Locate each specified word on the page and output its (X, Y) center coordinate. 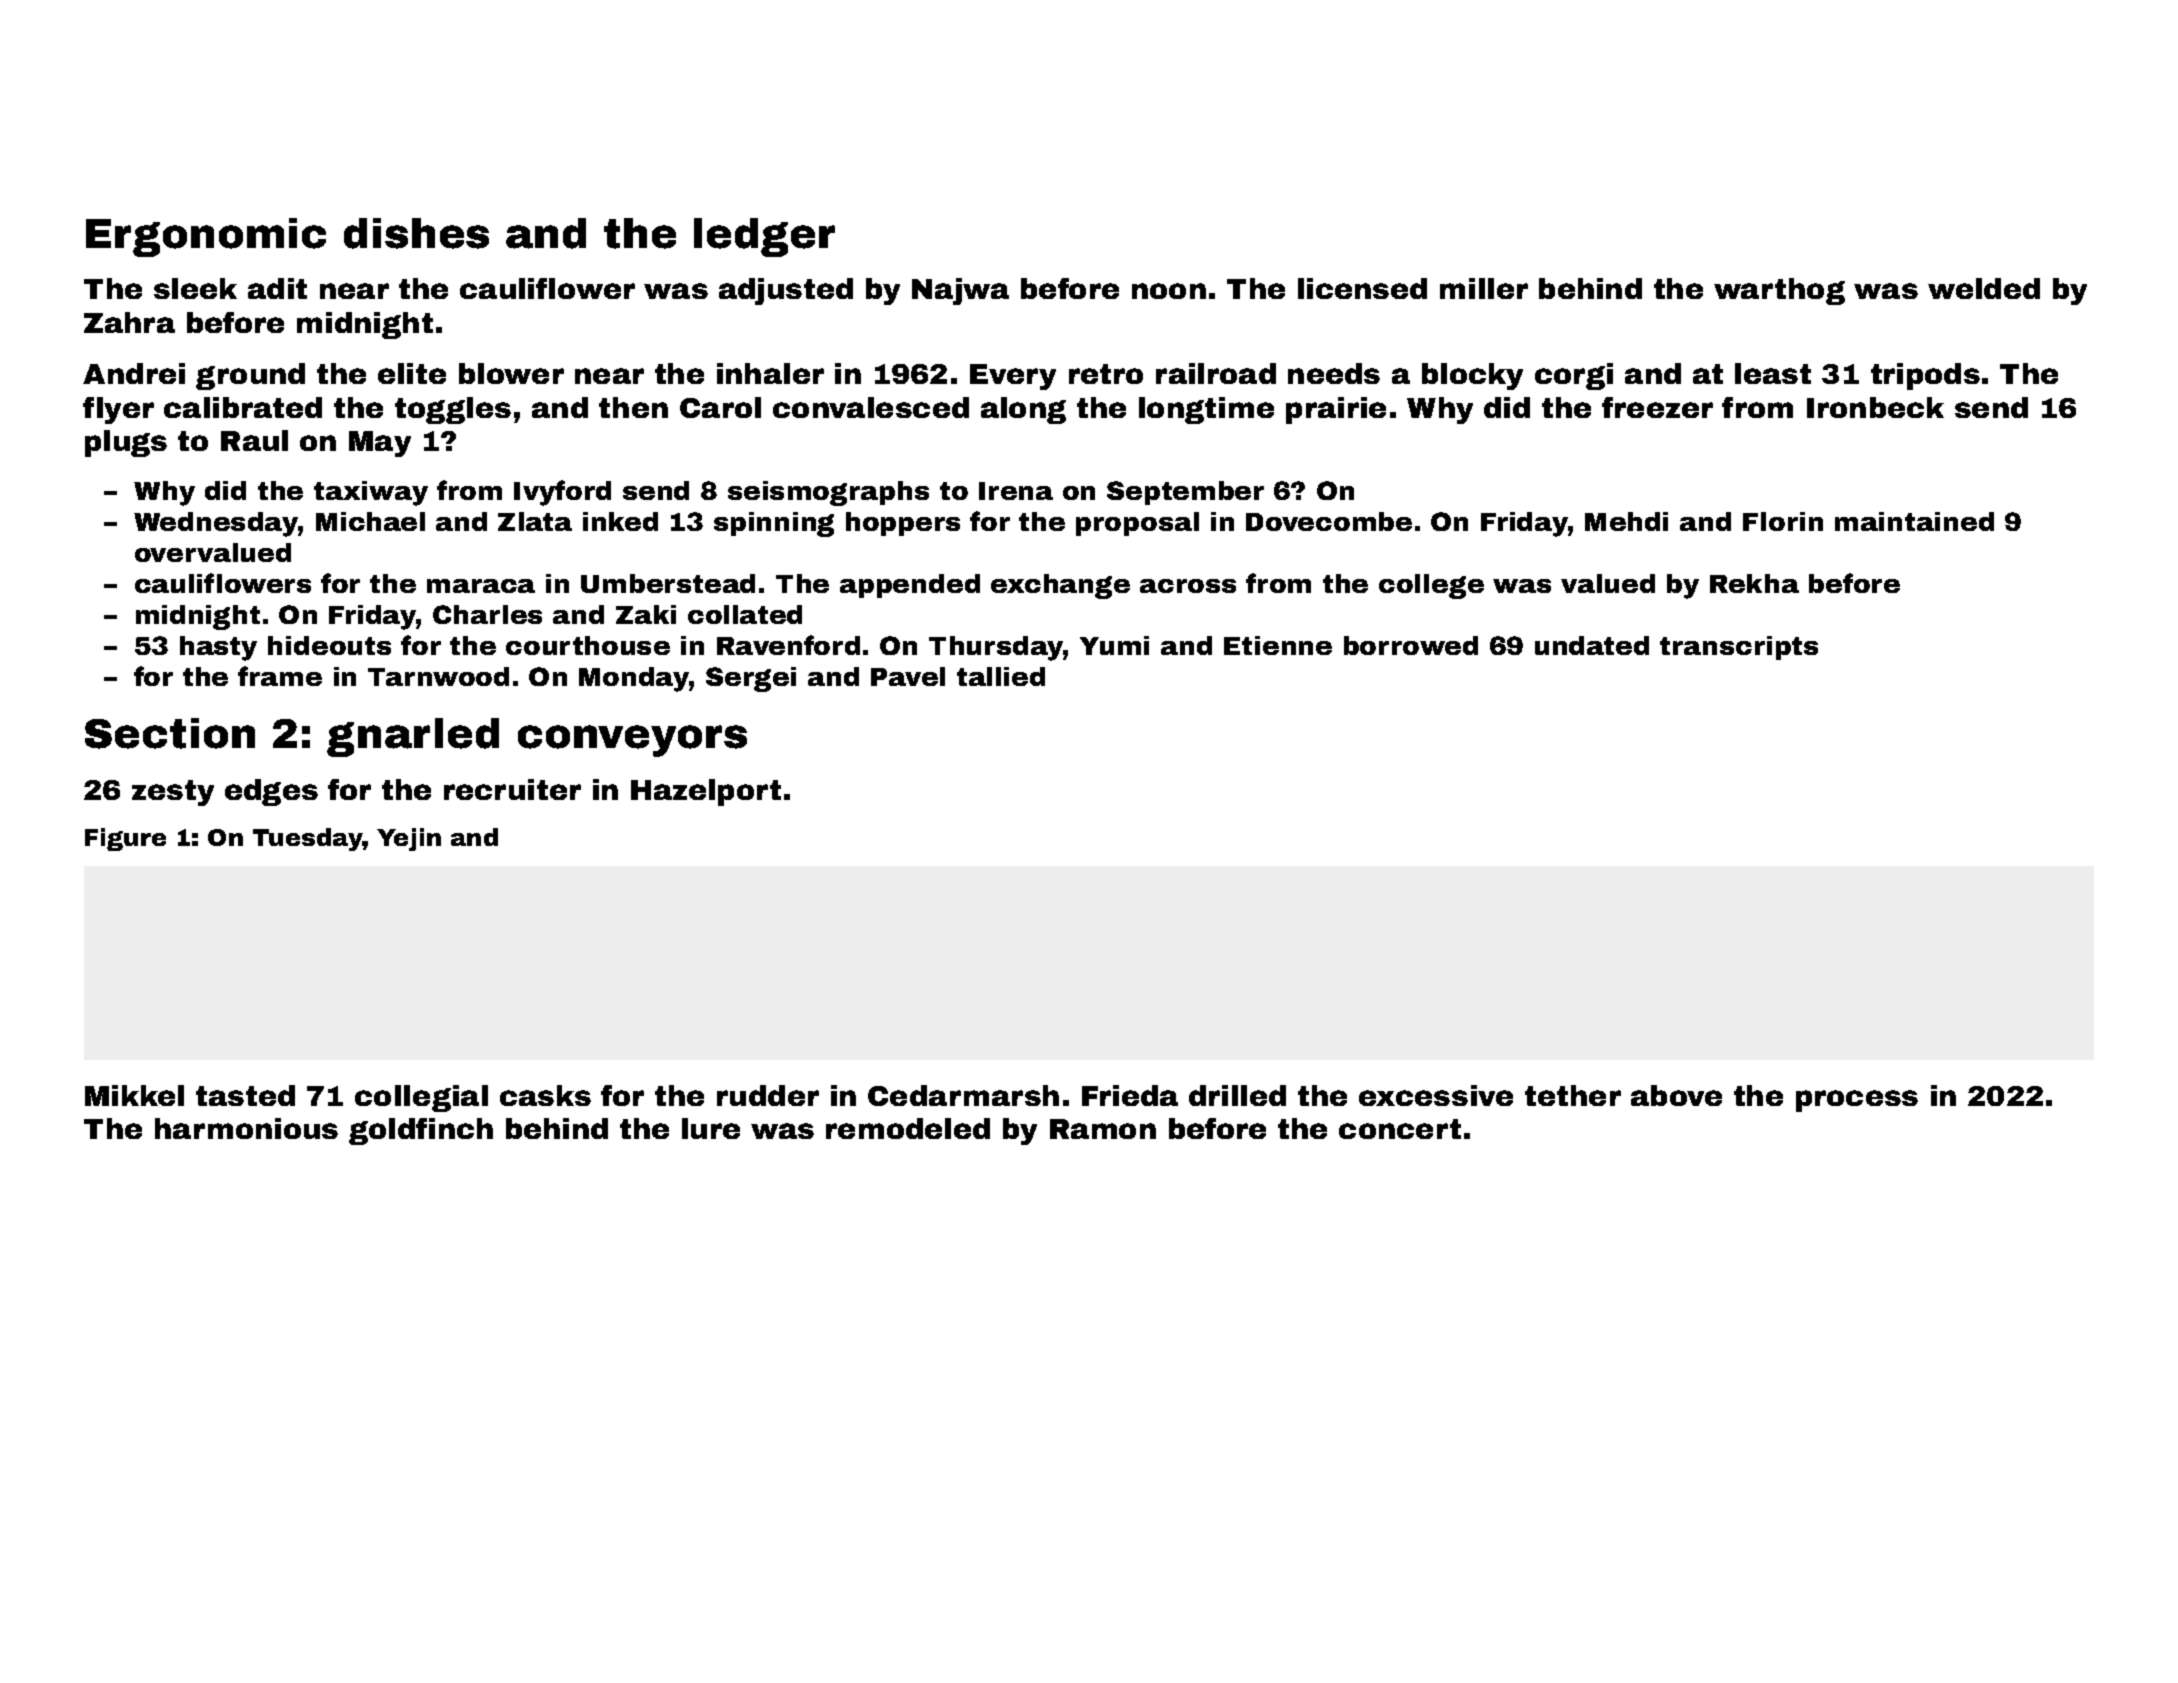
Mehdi (1626, 521)
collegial (421, 1098)
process (1857, 1101)
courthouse (588, 645)
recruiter (512, 789)
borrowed (1411, 645)
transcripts (1739, 648)
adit (277, 288)
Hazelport (706, 792)
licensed (1362, 288)
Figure (125, 839)
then (633, 407)
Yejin (409, 839)
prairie (1336, 410)
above (1676, 1095)
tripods (1925, 376)
